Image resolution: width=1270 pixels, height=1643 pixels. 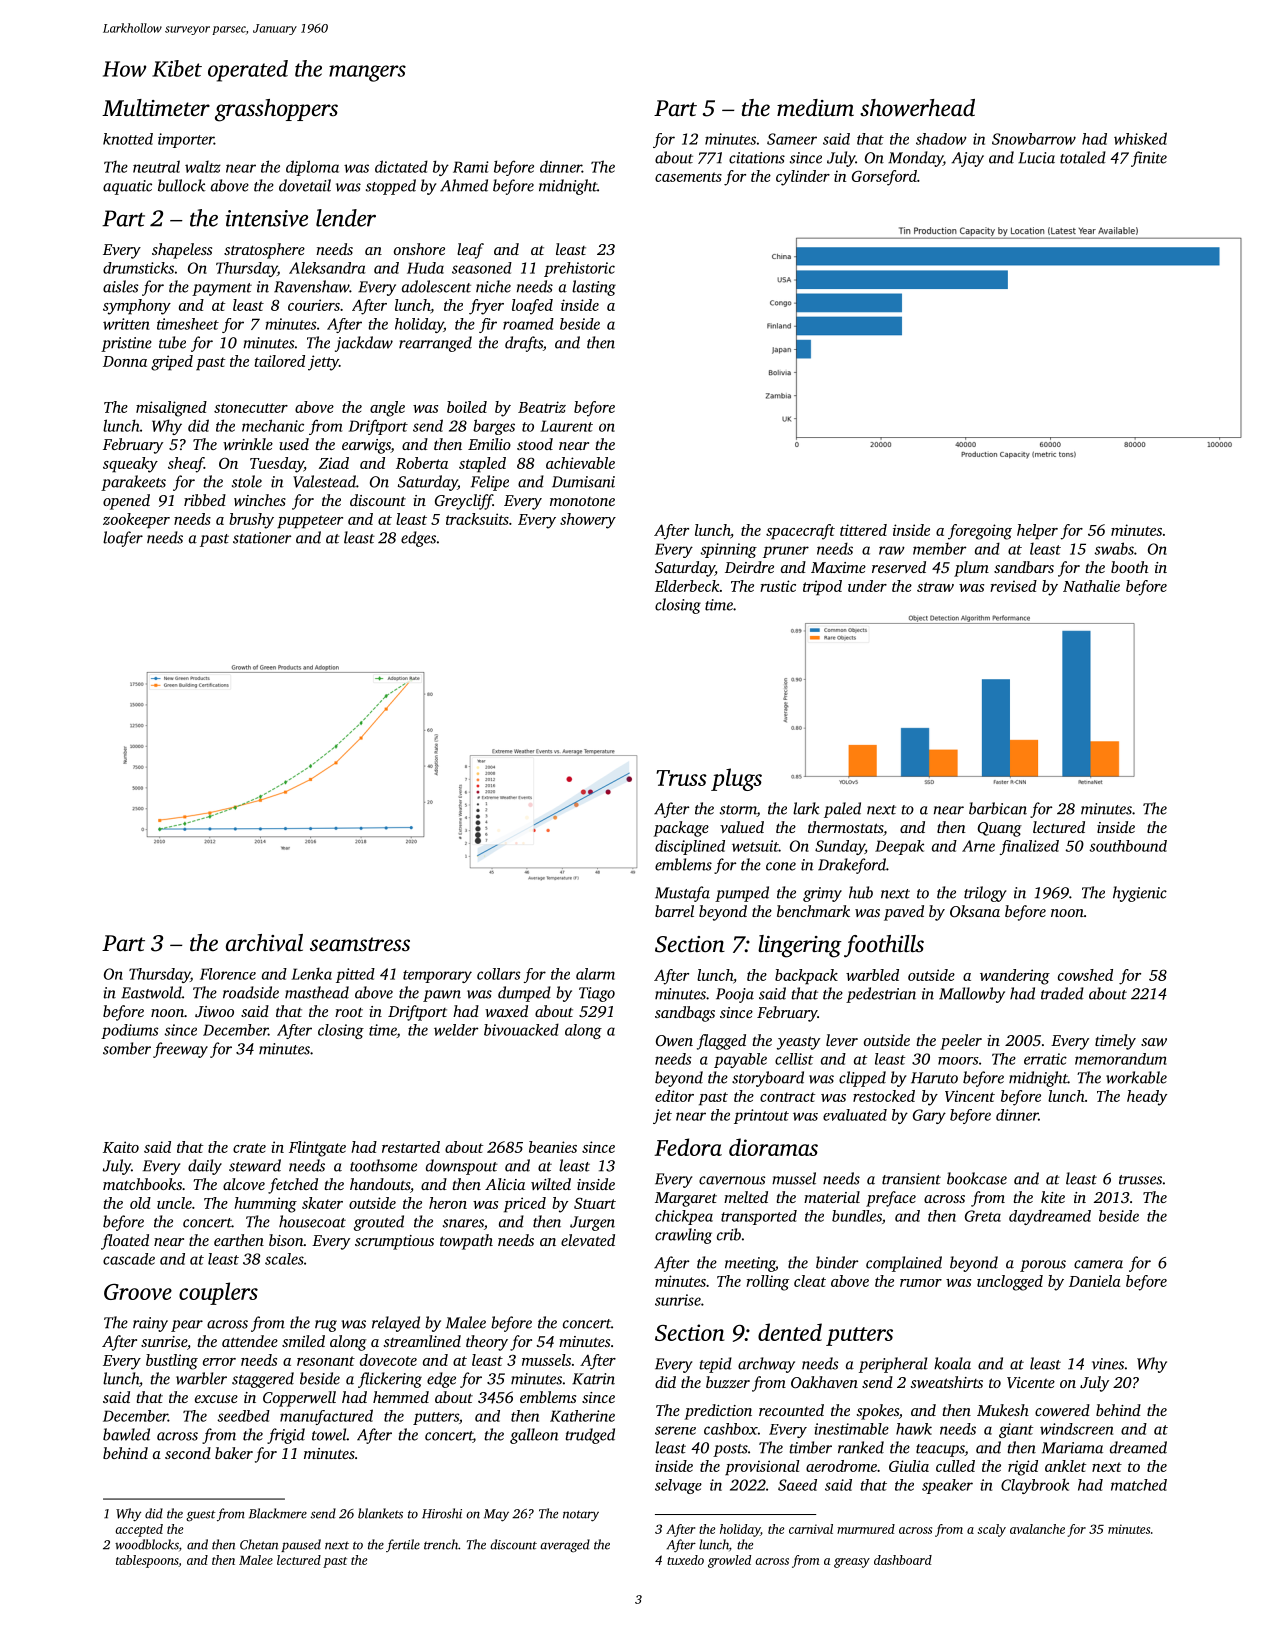 What do you see at coordinates (1034, 139) in the image?
I see `Snowbarrow` at bounding box center [1034, 139].
